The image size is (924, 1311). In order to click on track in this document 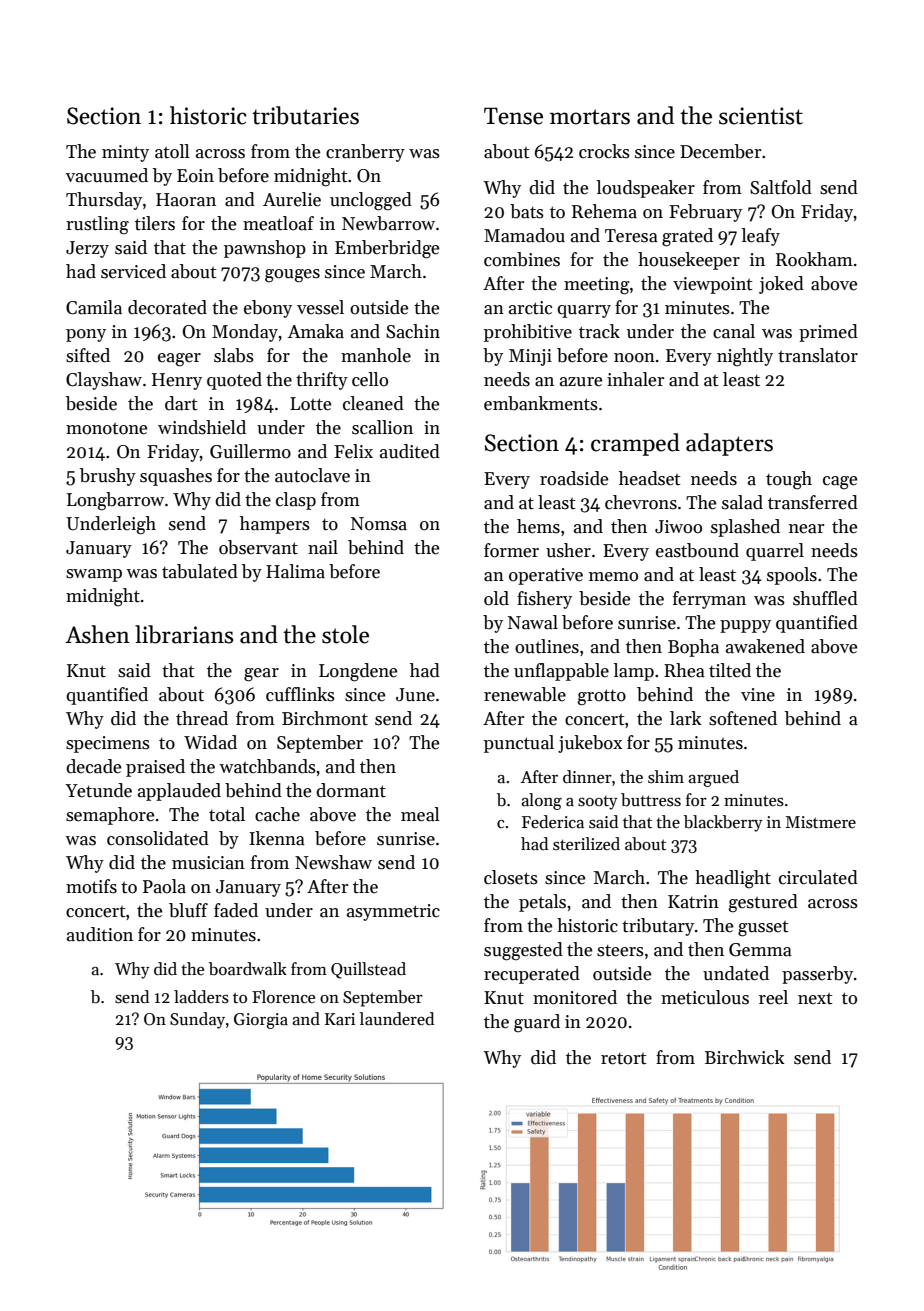, I will do `click(599, 331)`.
